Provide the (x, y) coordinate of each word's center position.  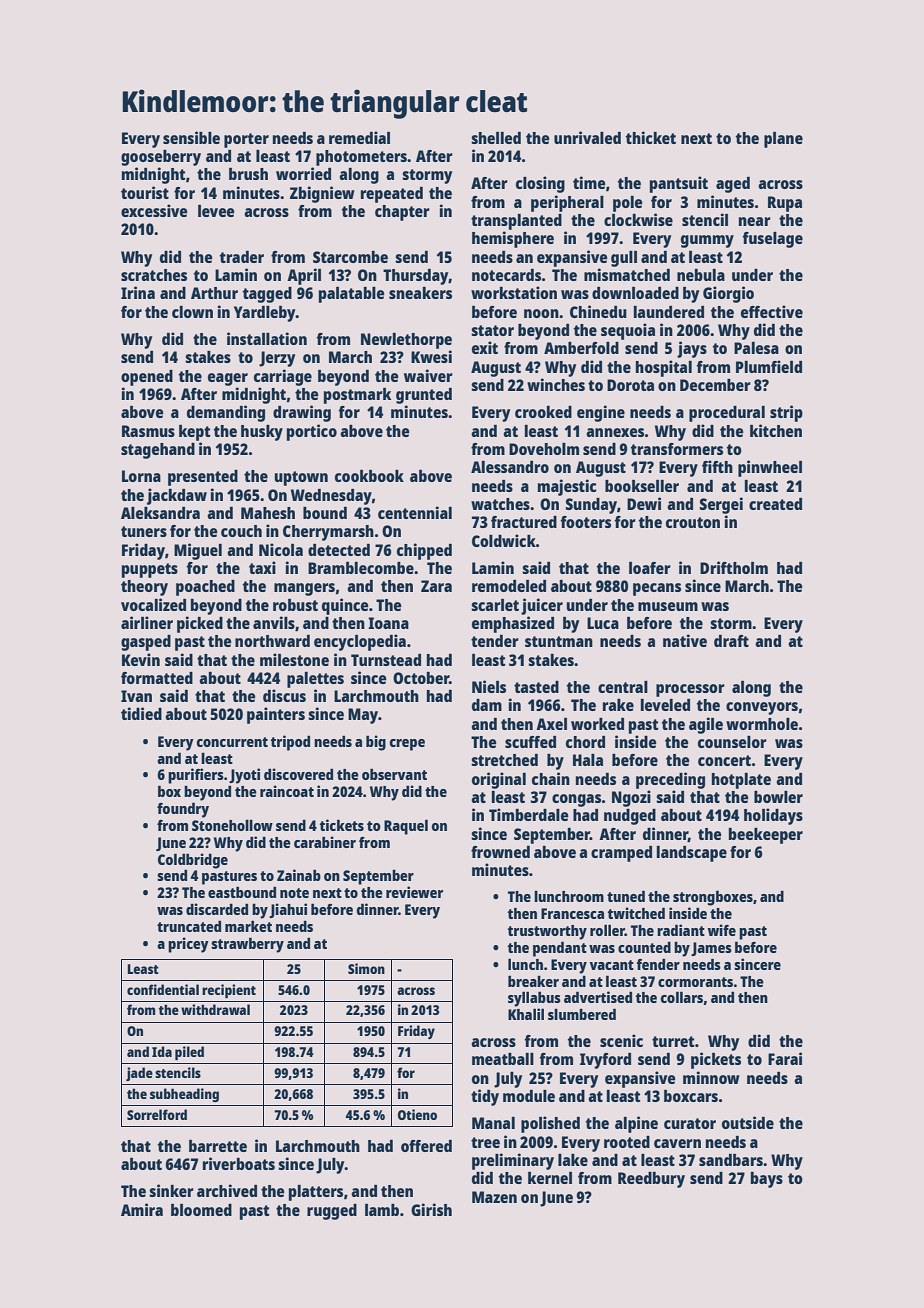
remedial (359, 137)
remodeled (509, 586)
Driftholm (734, 567)
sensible (191, 137)
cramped (621, 854)
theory (144, 588)
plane (783, 140)
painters (276, 715)
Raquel (406, 827)
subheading (184, 1095)
